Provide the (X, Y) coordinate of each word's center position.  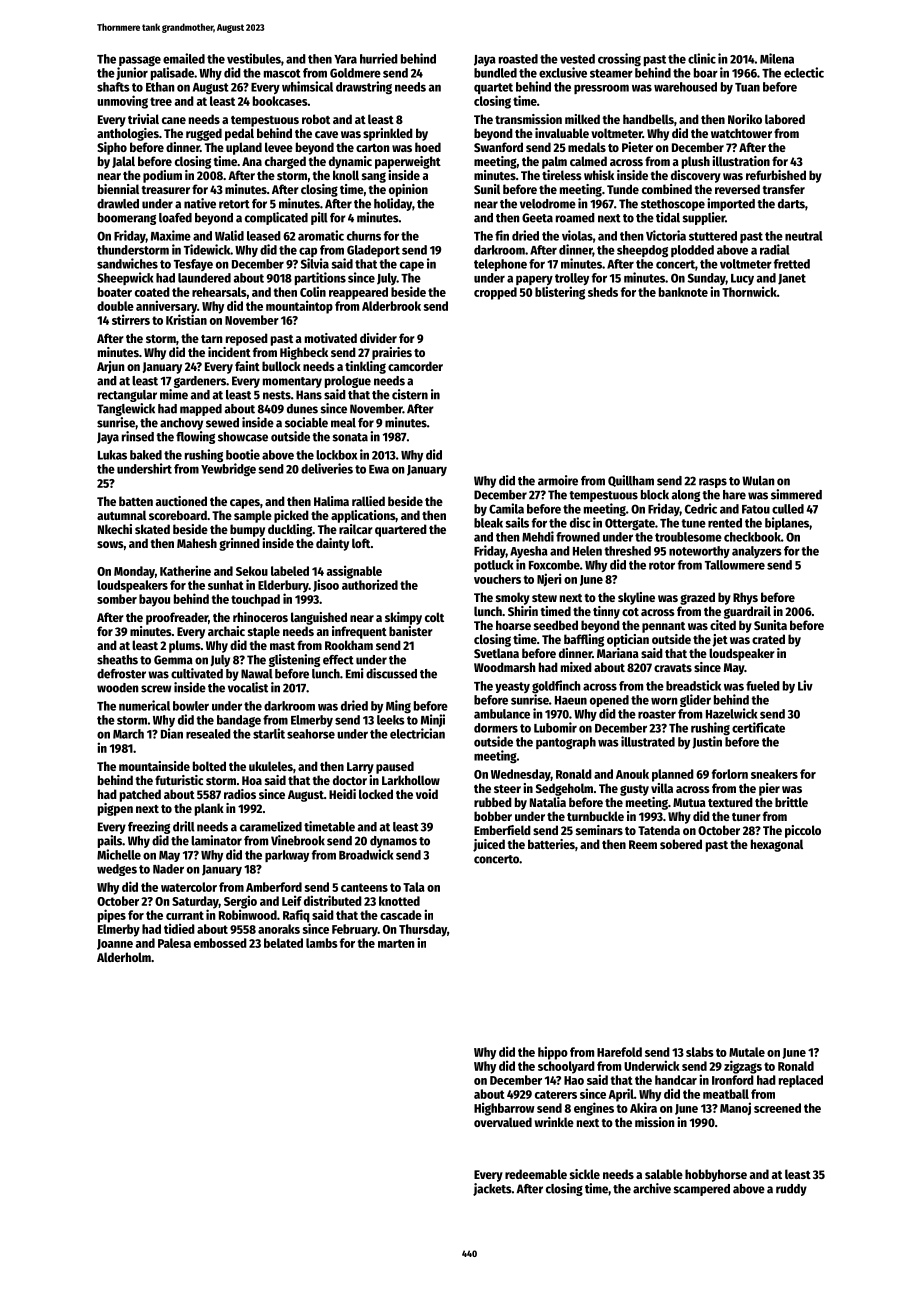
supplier (703, 218)
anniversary (166, 307)
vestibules (254, 58)
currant (185, 915)
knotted (399, 901)
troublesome (688, 537)
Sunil (487, 189)
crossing (619, 60)
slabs (700, 1052)
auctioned (181, 501)
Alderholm (124, 957)
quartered (401, 530)
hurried (379, 58)
